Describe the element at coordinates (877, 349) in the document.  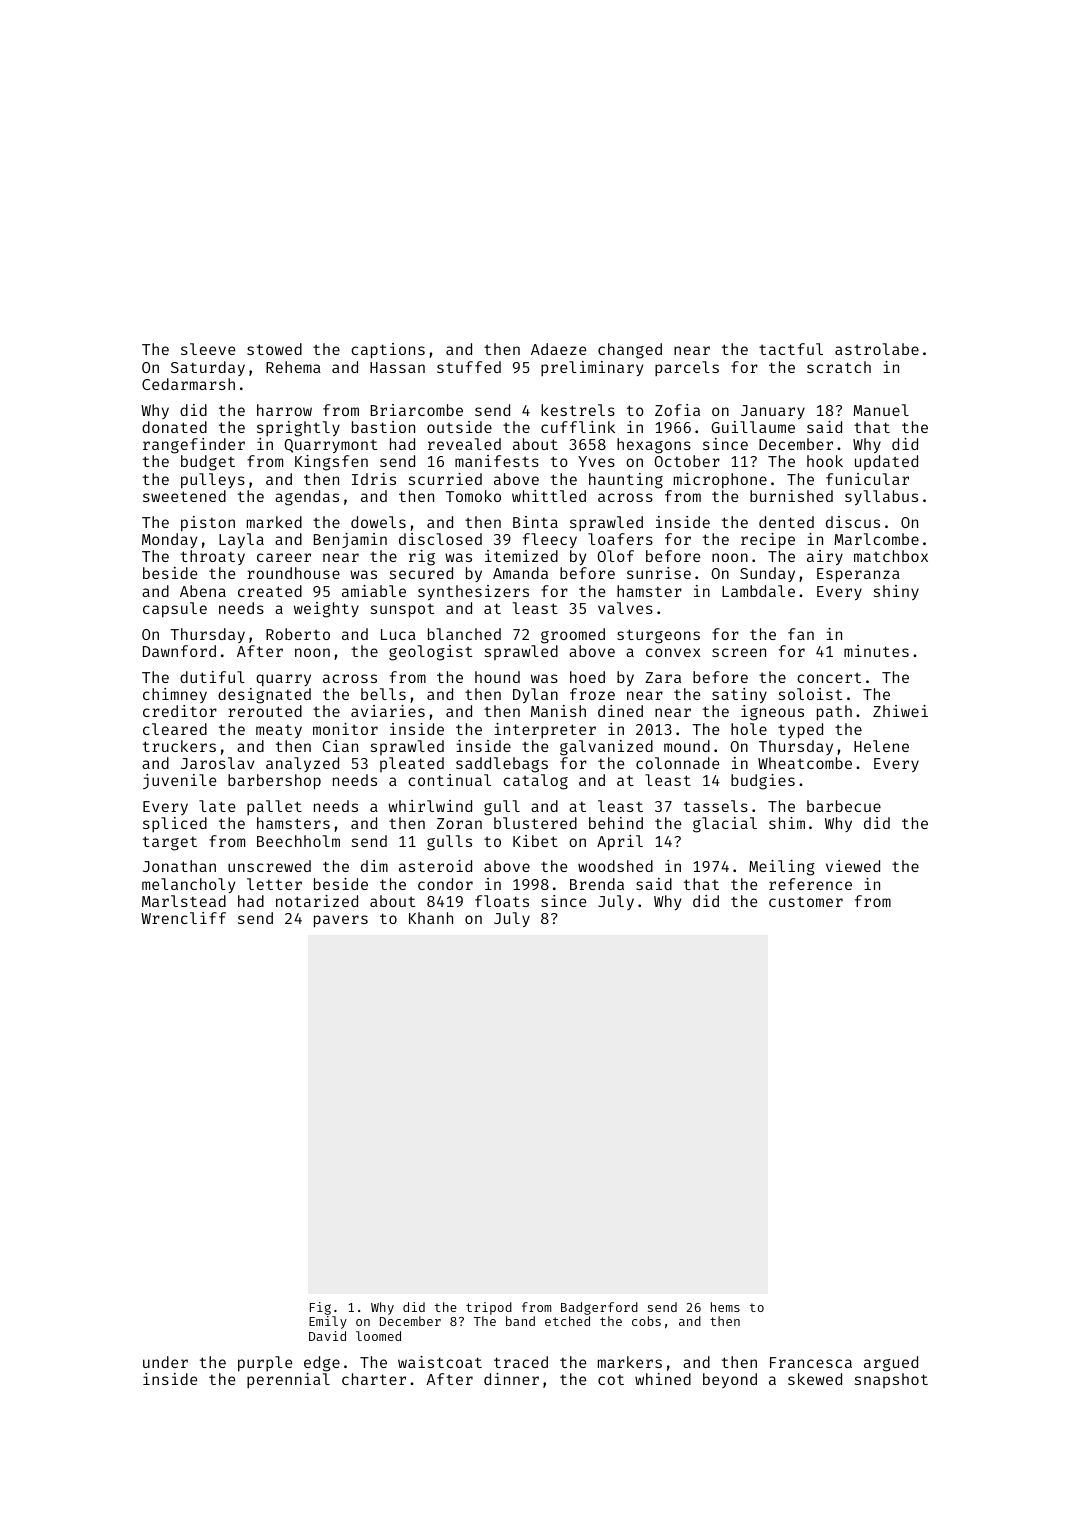
I see `astrolabe` at that location.
